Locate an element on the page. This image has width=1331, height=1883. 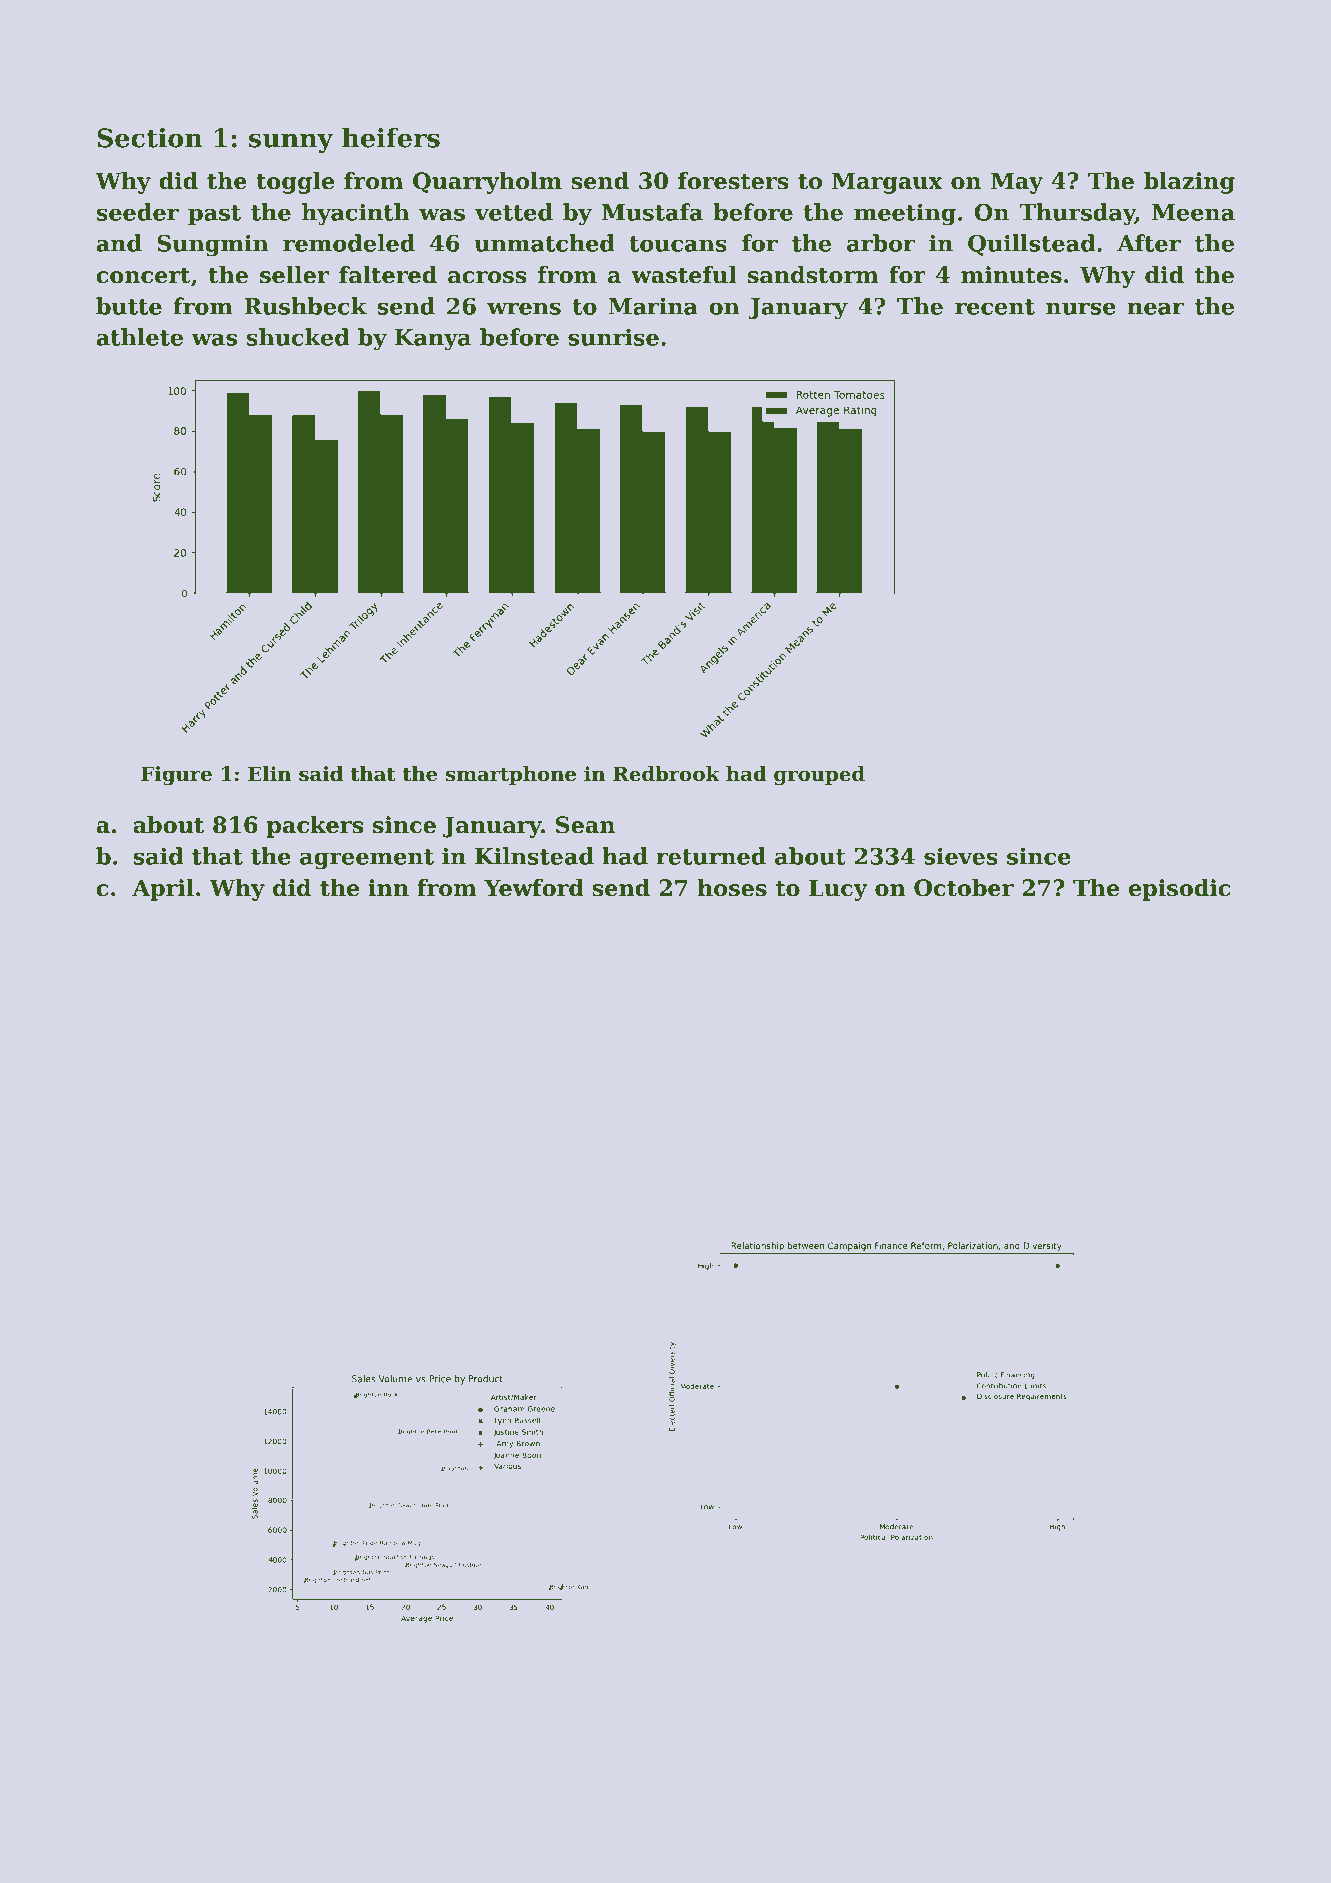
grouped is located at coordinates (819, 776).
